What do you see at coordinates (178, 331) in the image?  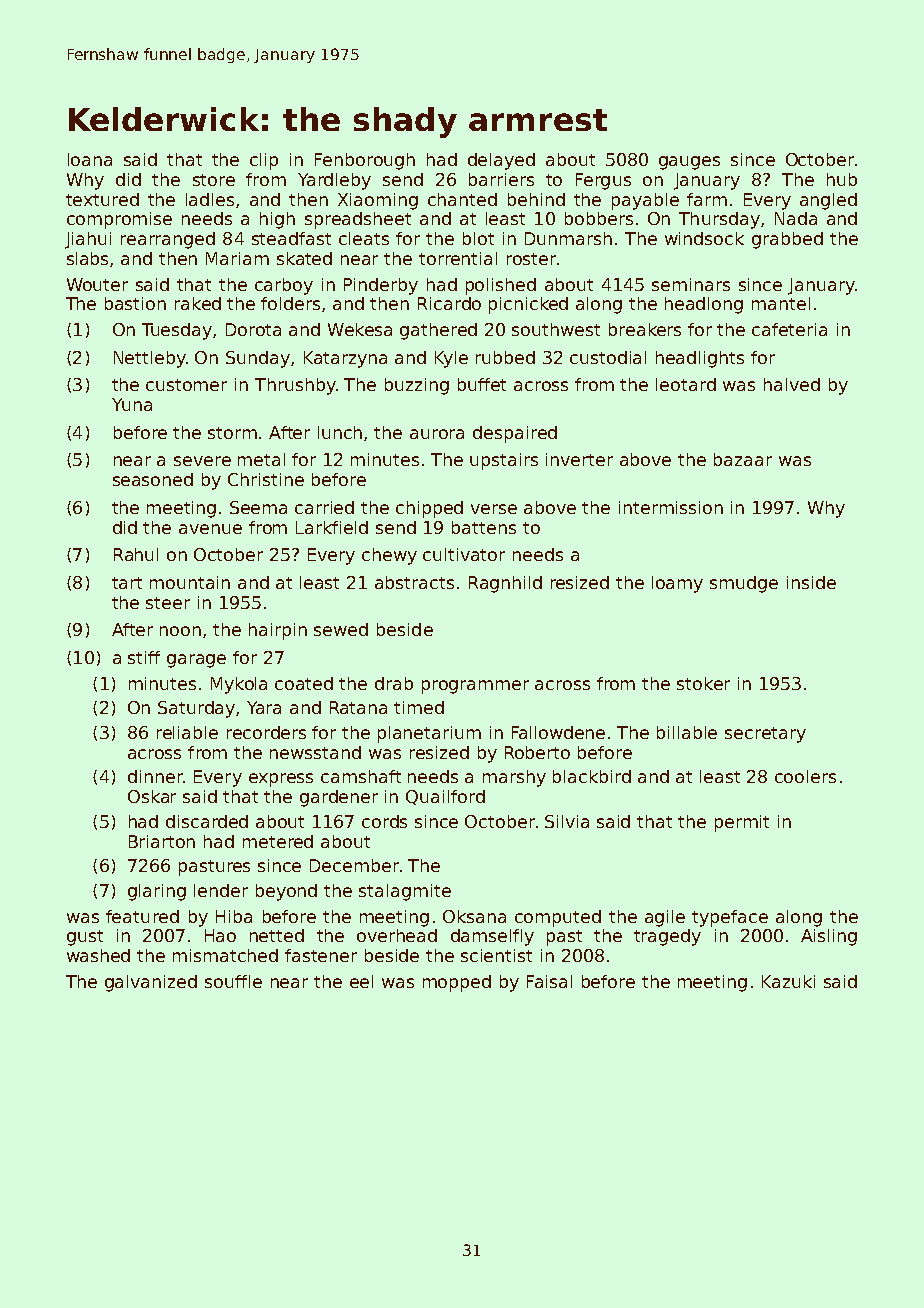 I see `Tuesday` at bounding box center [178, 331].
